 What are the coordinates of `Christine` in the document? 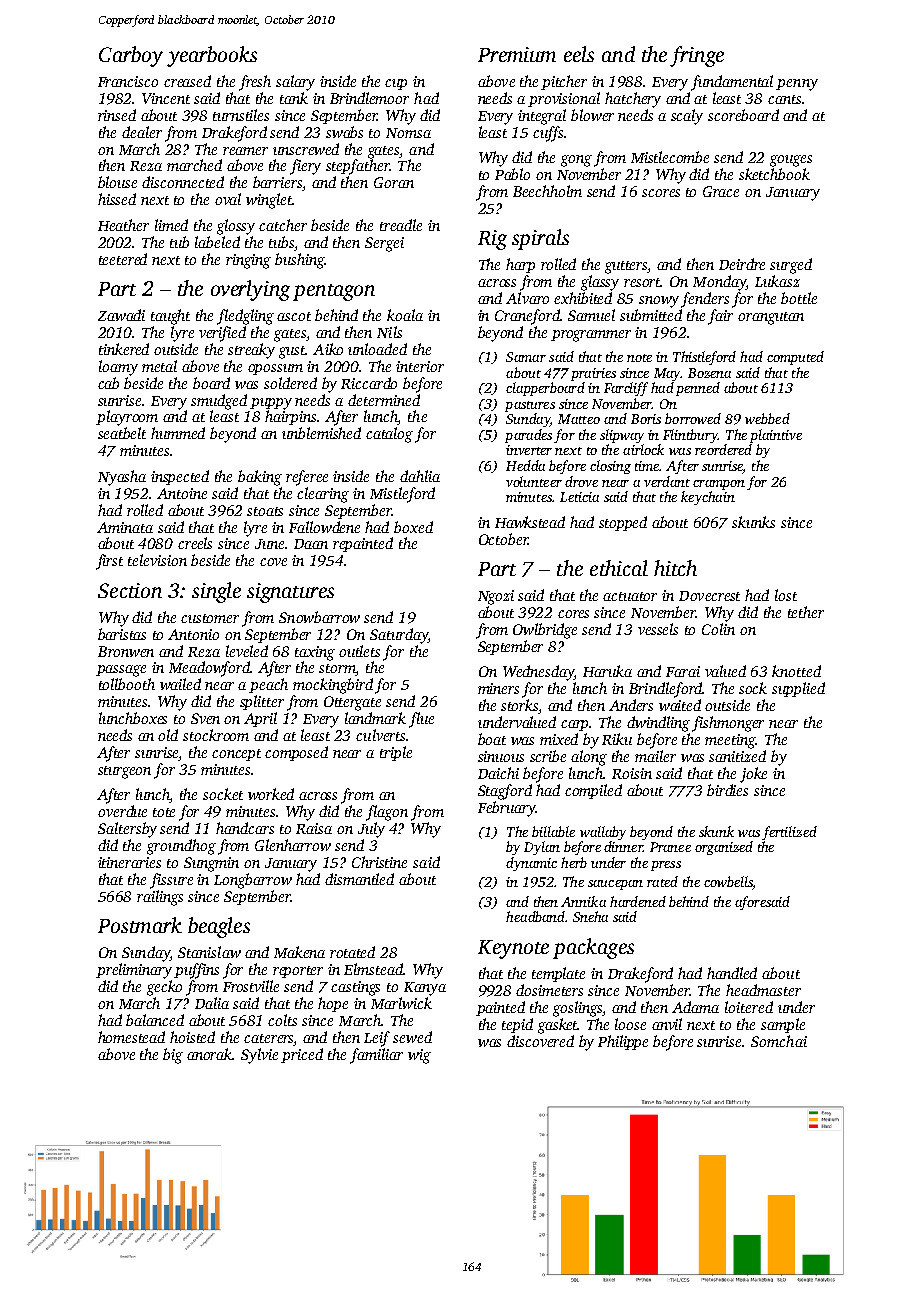 It's located at (379, 862).
